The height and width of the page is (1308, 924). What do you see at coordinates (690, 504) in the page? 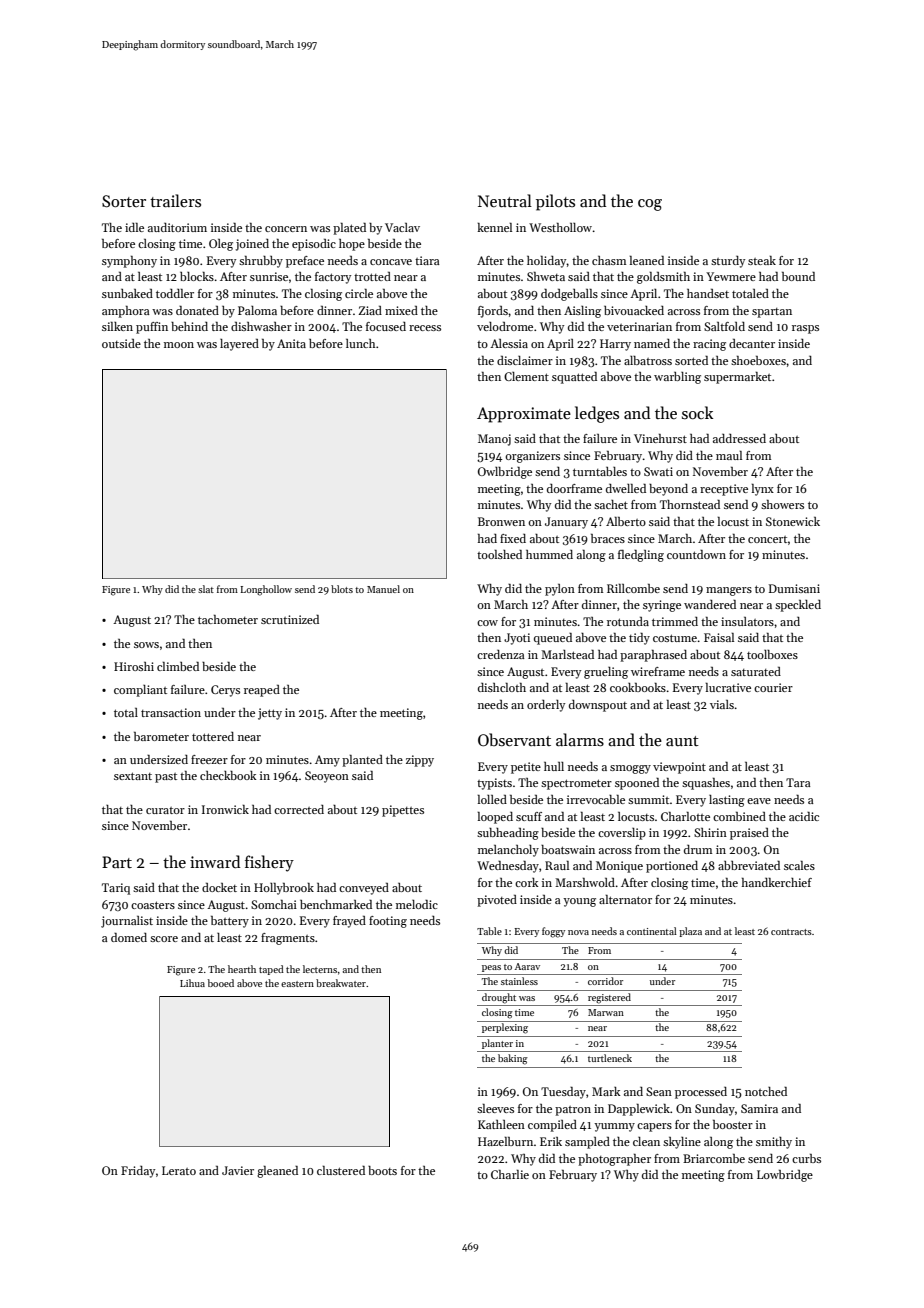
I see `Thornstead` at bounding box center [690, 504].
